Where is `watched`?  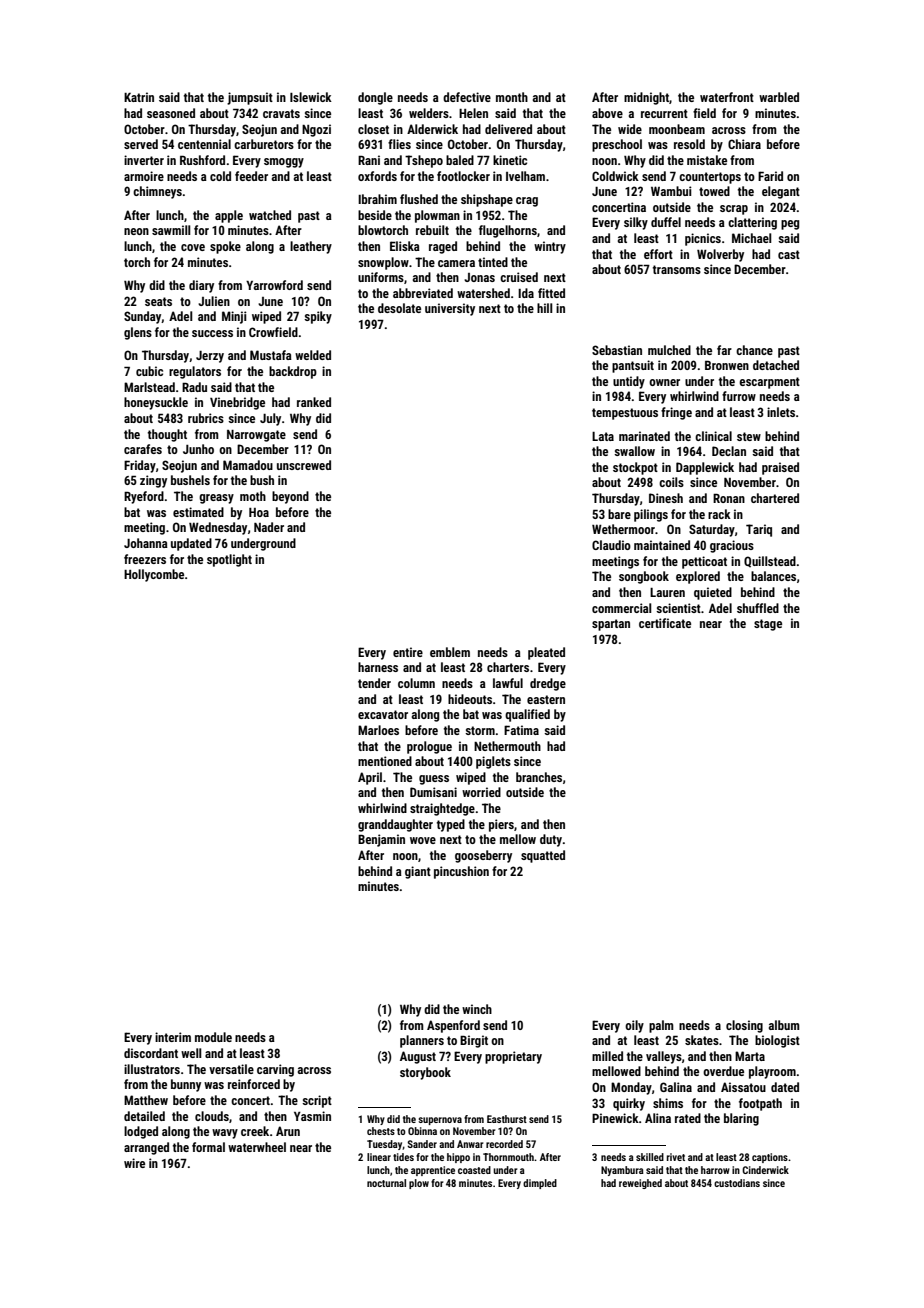
watched is located at coordinates (270, 215).
